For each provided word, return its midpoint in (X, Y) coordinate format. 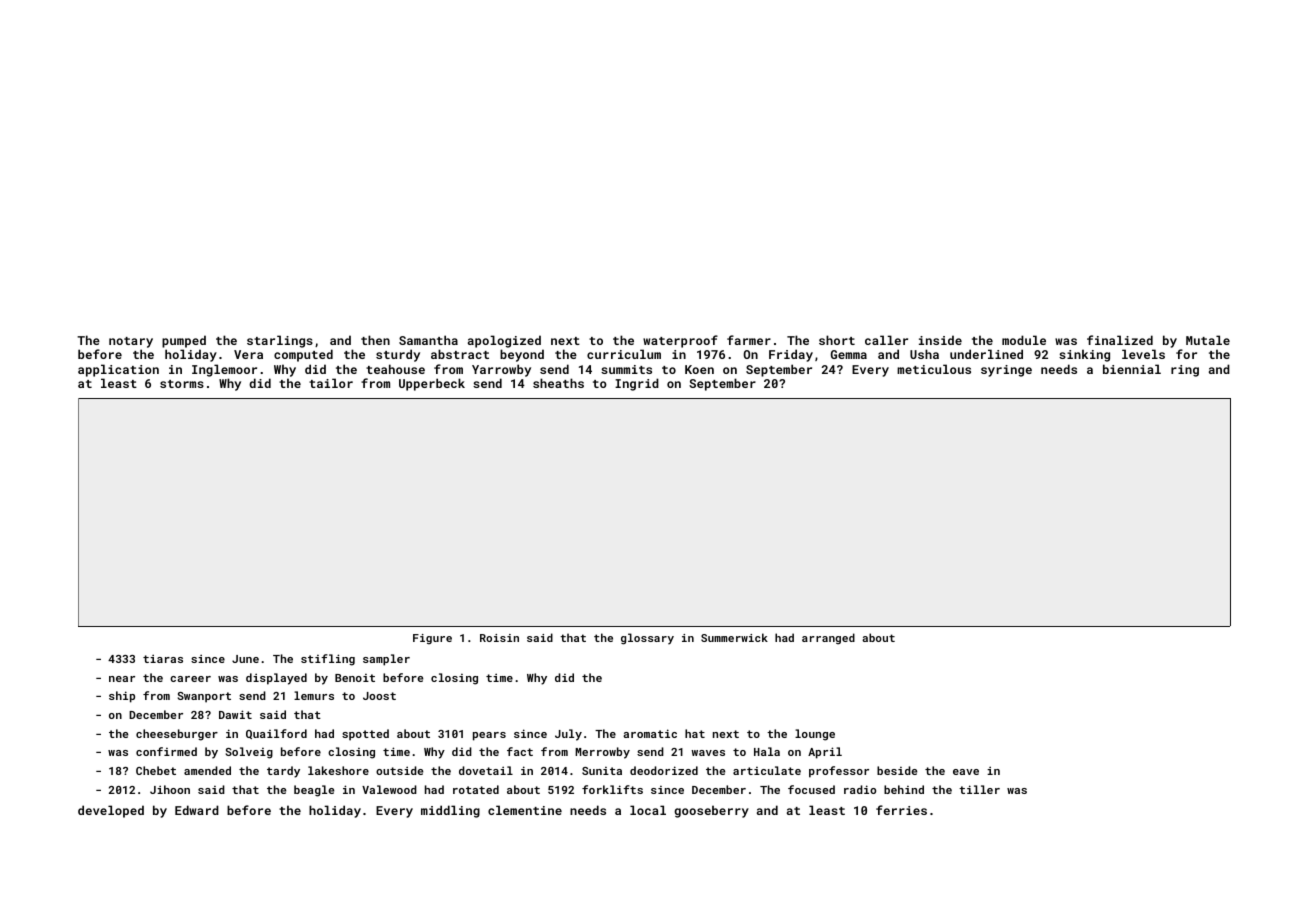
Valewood (389, 789)
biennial (1132, 369)
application (118, 370)
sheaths (558, 383)
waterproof (680, 341)
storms (182, 384)
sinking (1084, 355)
